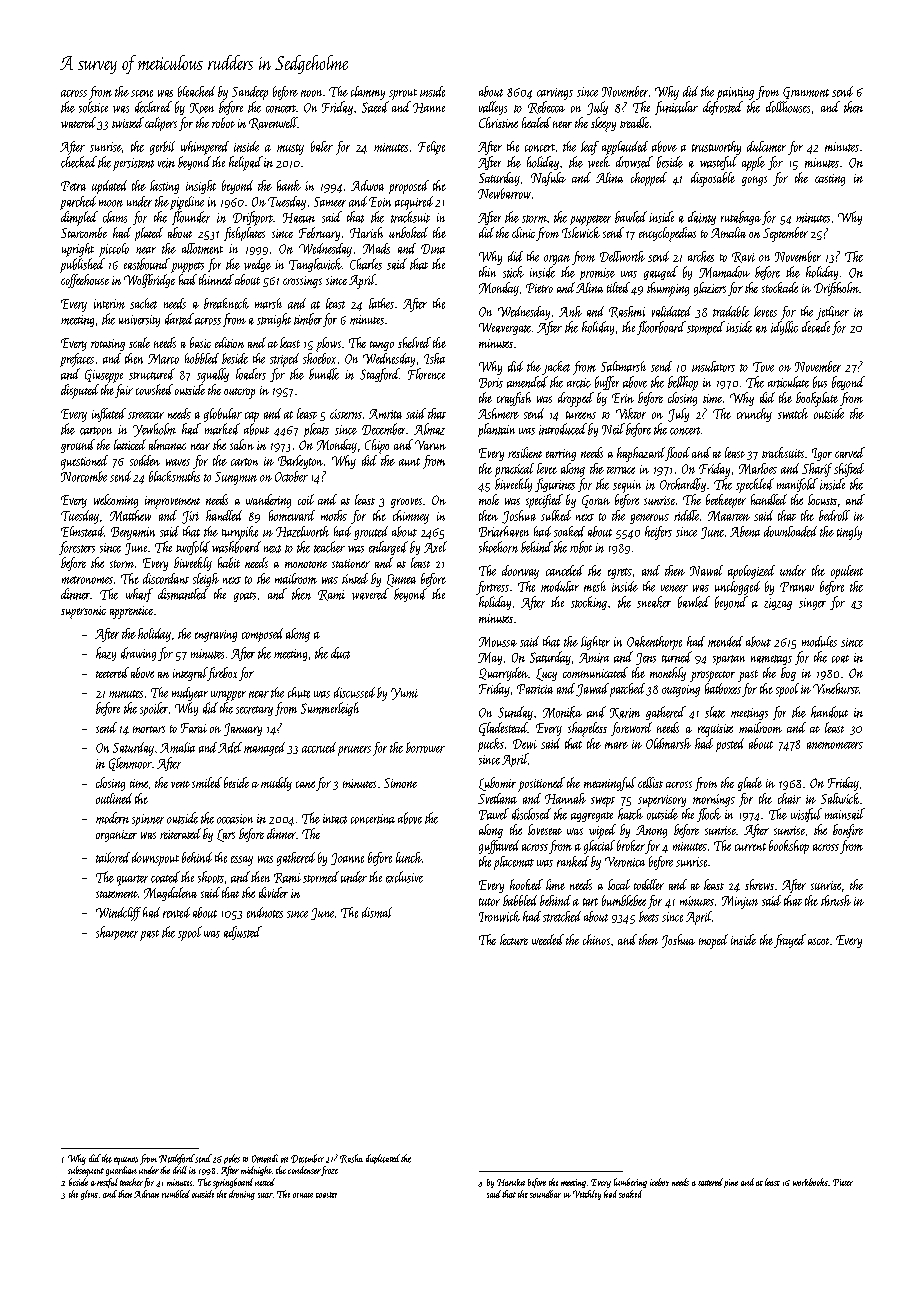 The image size is (924, 1308). I want to click on toddler, so click(649, 884).
